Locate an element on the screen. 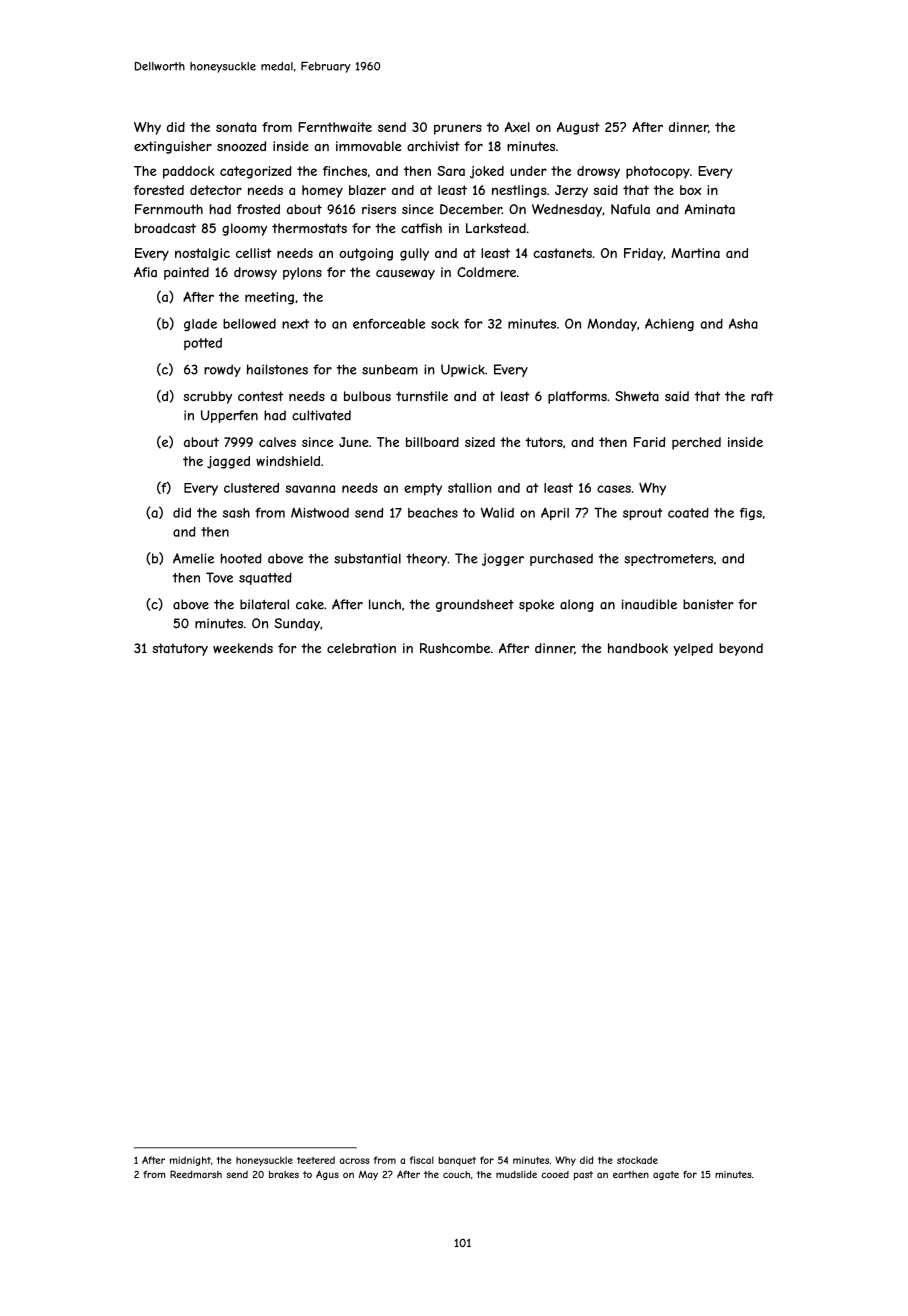 The width and height of the screenshot is (908, 1316). couch is located at coordinates (456, 1174).
